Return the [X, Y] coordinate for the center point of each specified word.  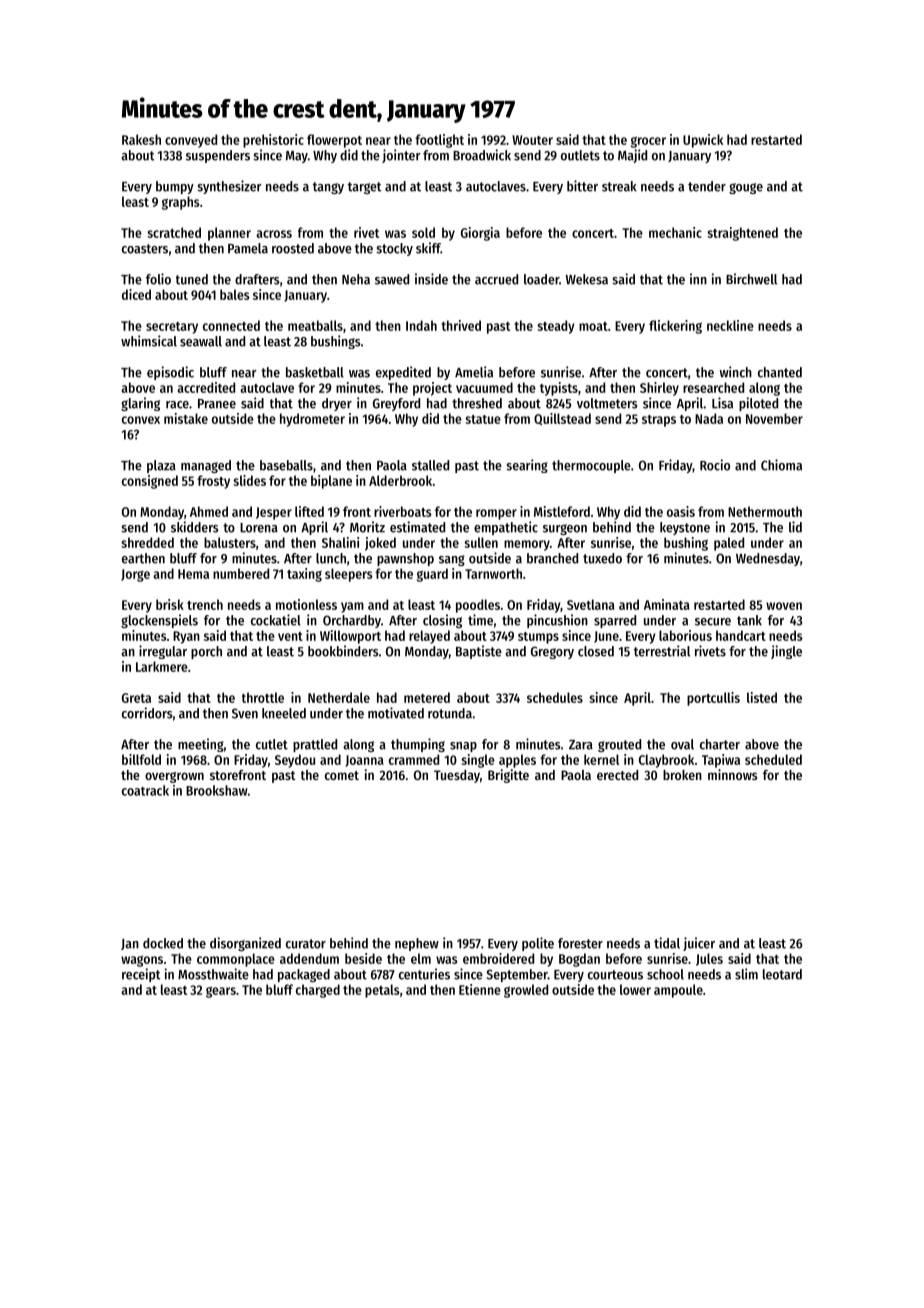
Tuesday [457, 776]
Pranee [217, 404]
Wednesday [768, 559]
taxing [304, 575]
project [432, 389]
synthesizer [229, 187]
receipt [141, 975]
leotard [782, 974]
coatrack [145, 790]
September [517, 975]
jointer [401, 156]
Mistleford [562, 511]
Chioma [781, 465]
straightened [743, 234]
